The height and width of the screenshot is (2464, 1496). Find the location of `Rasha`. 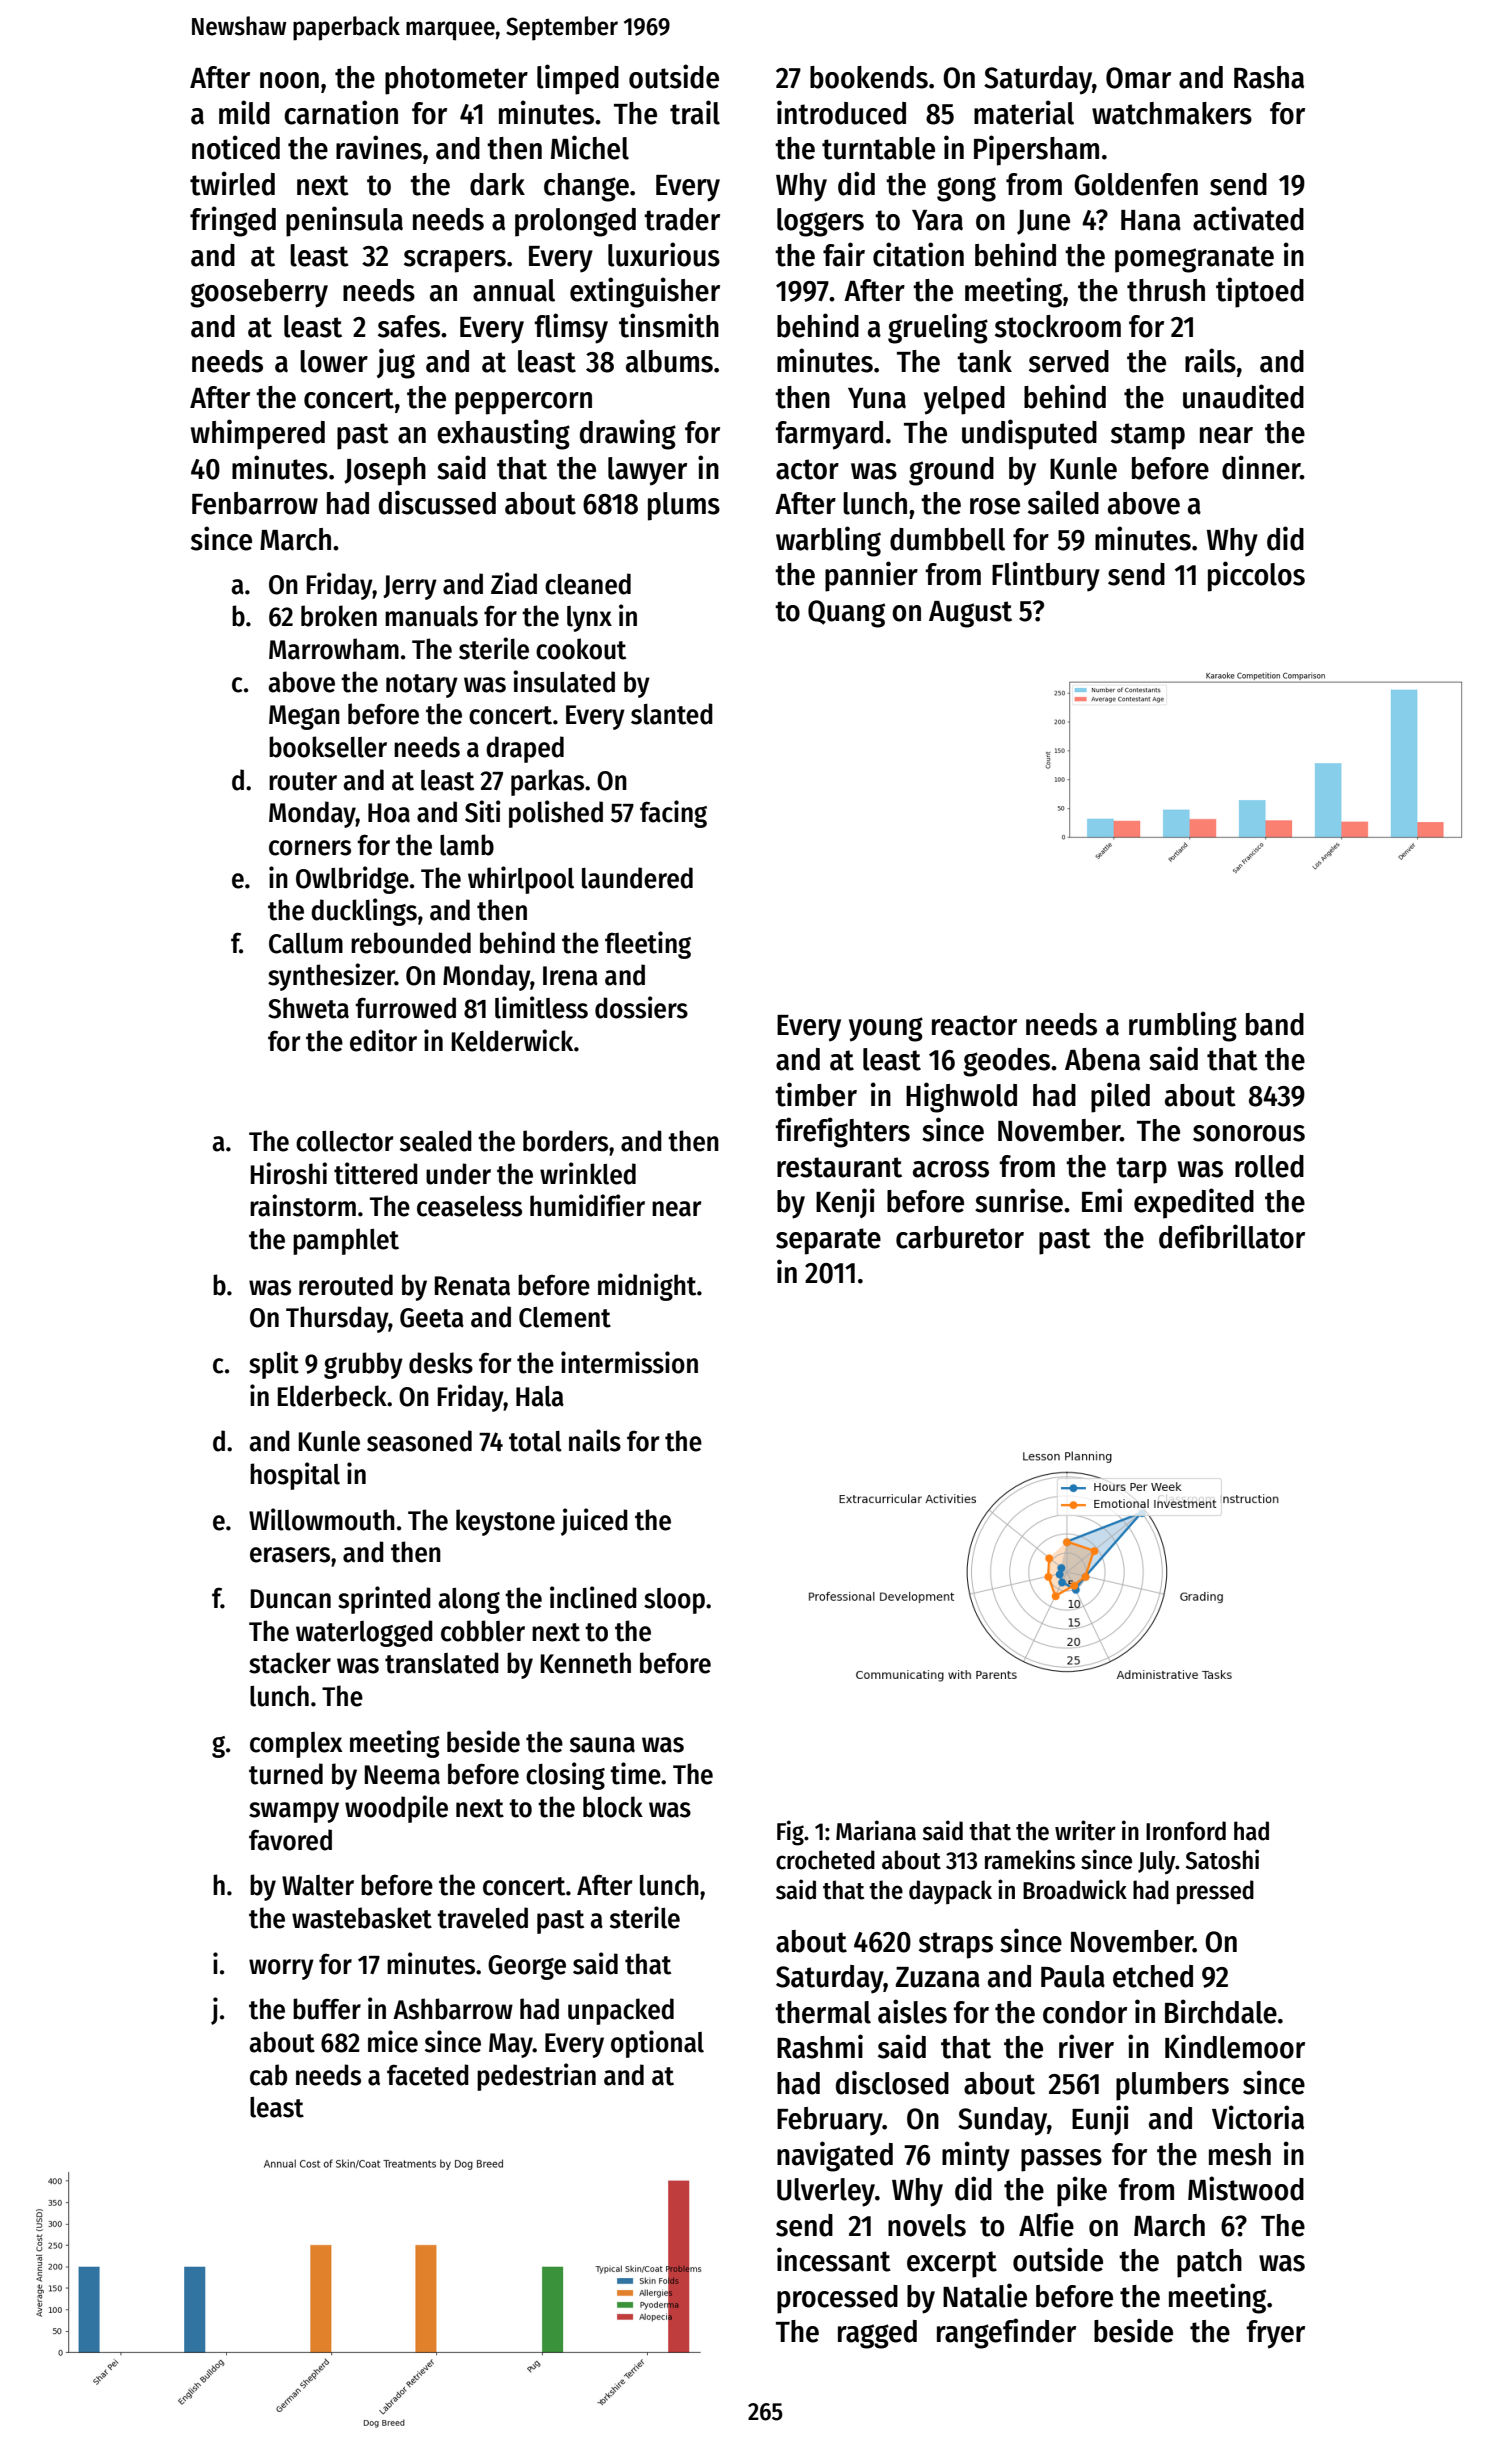

Rasha is located at coordinates (1269, 77).
